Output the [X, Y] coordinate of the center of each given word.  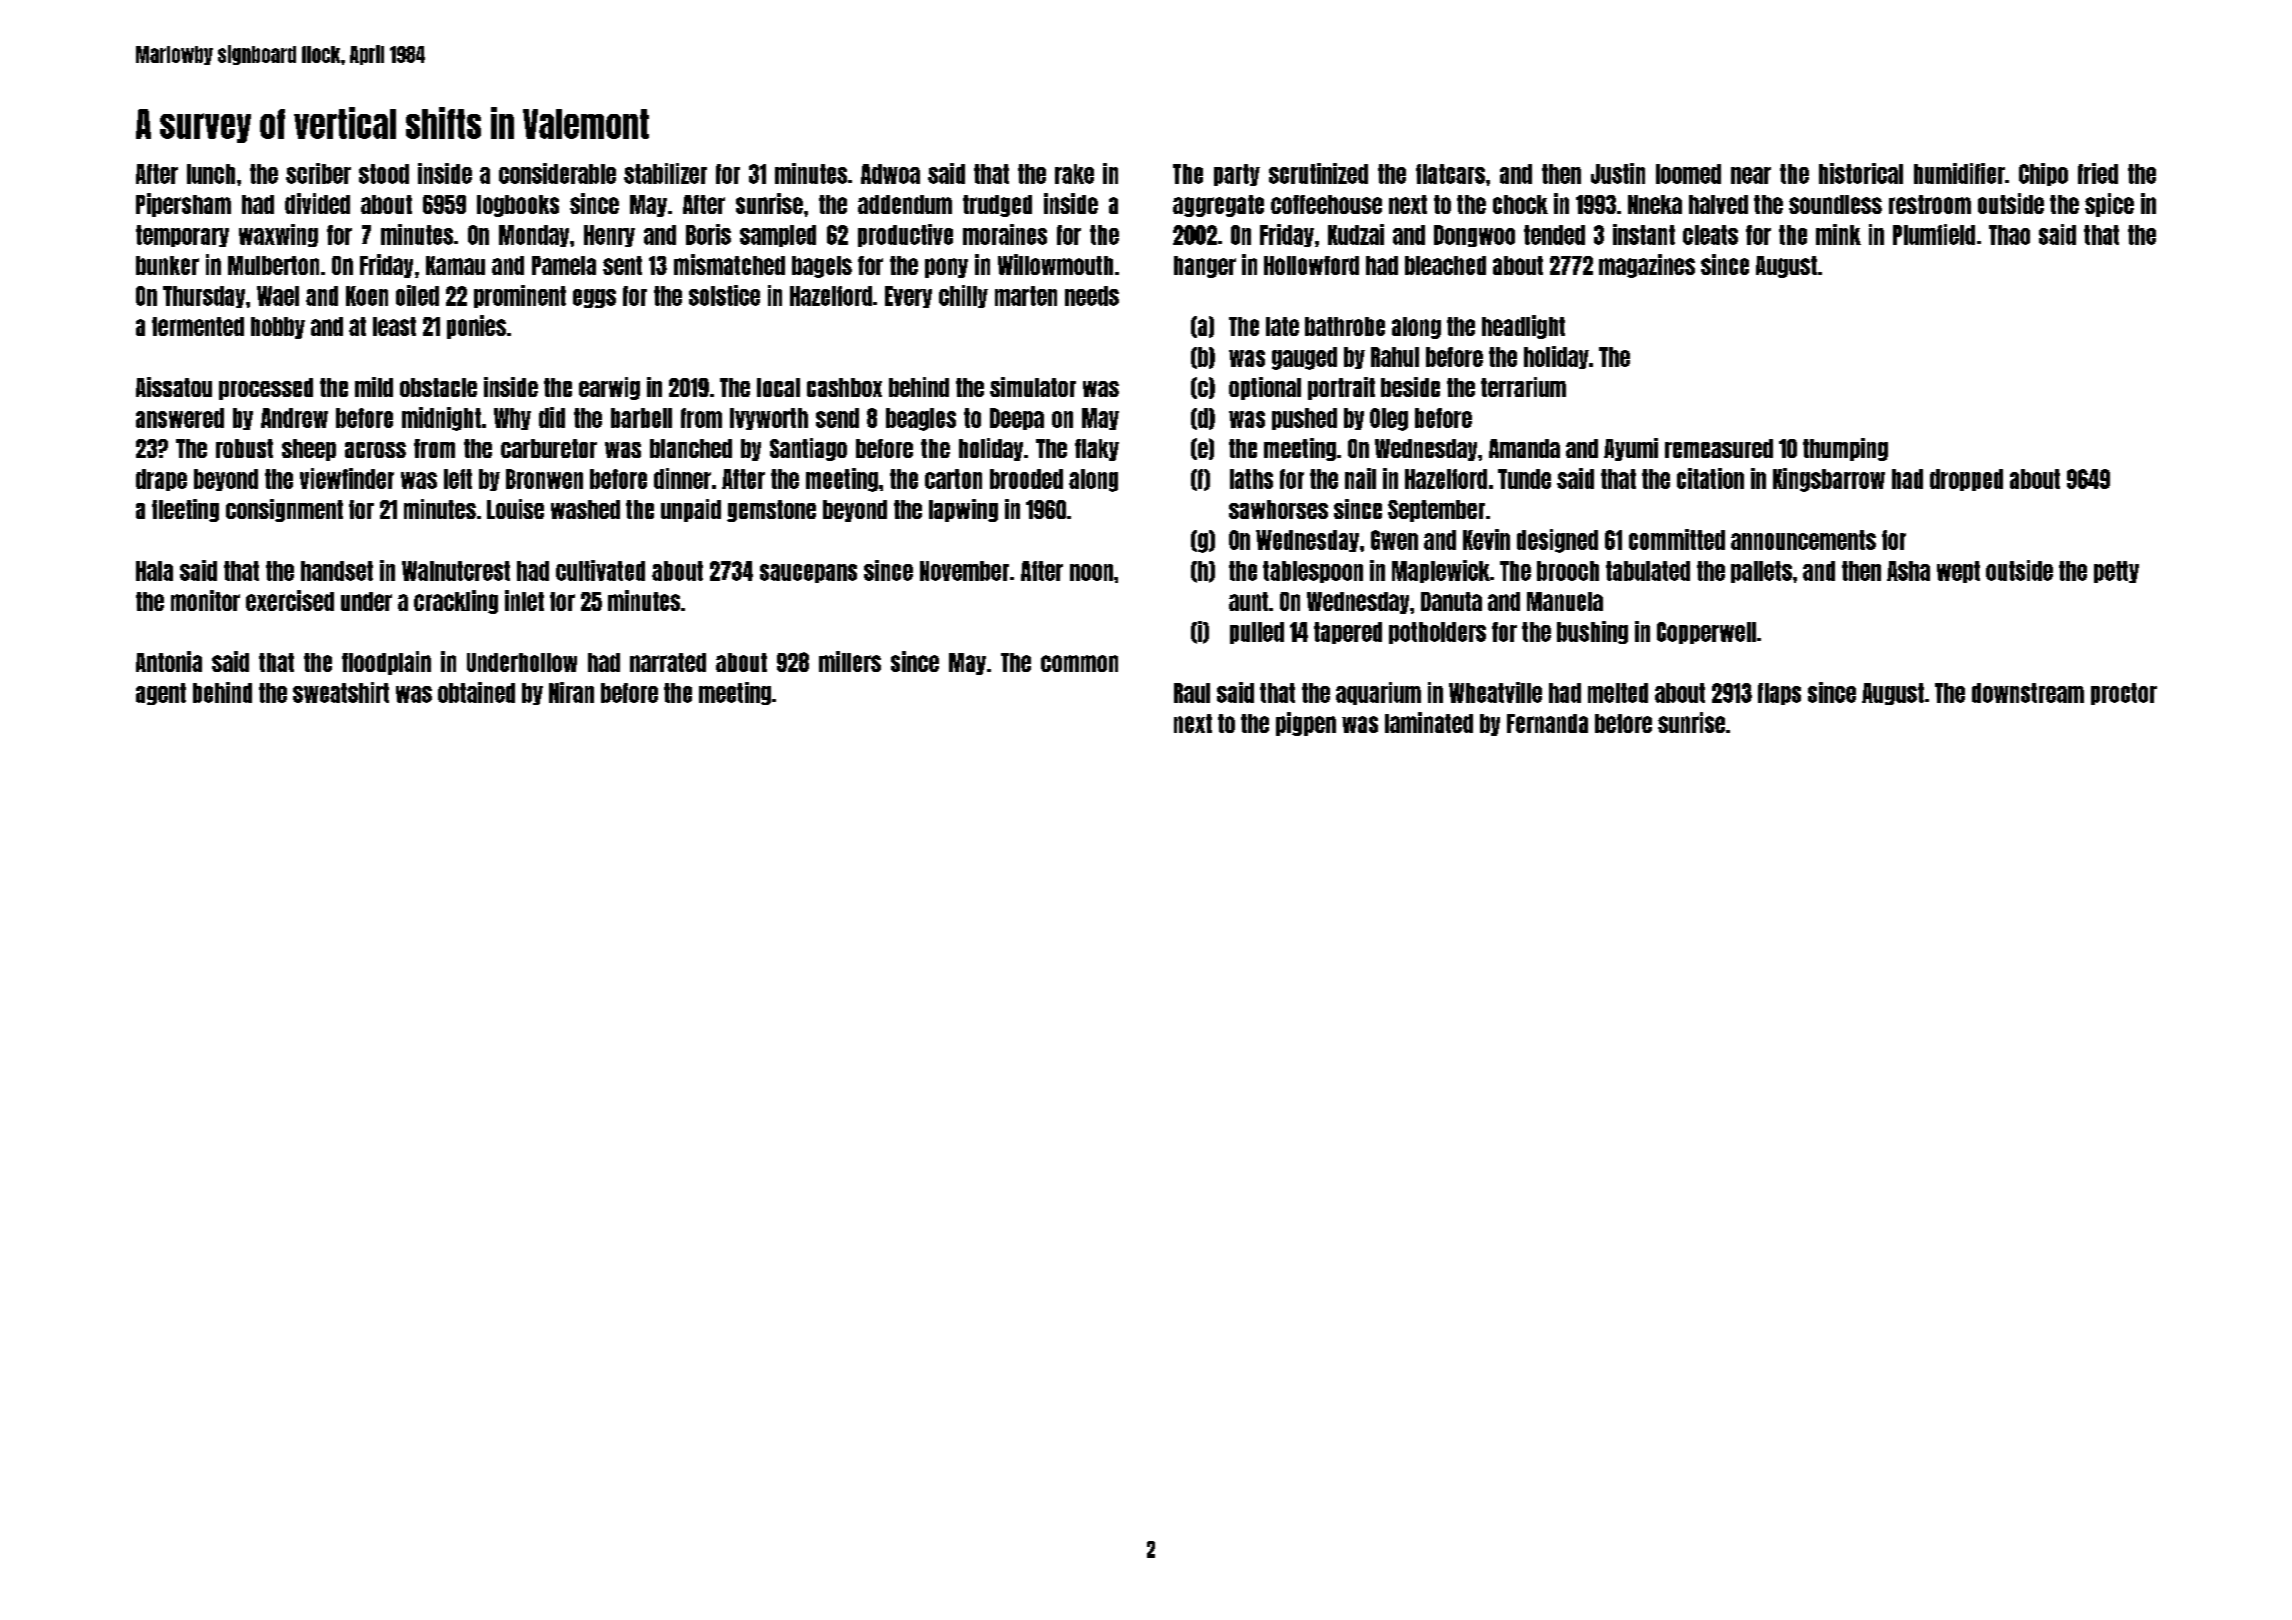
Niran [571, 692]
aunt [1248, 601]
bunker [167, 265]
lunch [211, 174]
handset [337, 571]
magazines [1647, 266]
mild [374, 387]
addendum [905, 204]
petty [2116, 572]
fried [2098, 173]
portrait [1341, 388]
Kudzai [1356, 234]
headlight [1523, 327]
